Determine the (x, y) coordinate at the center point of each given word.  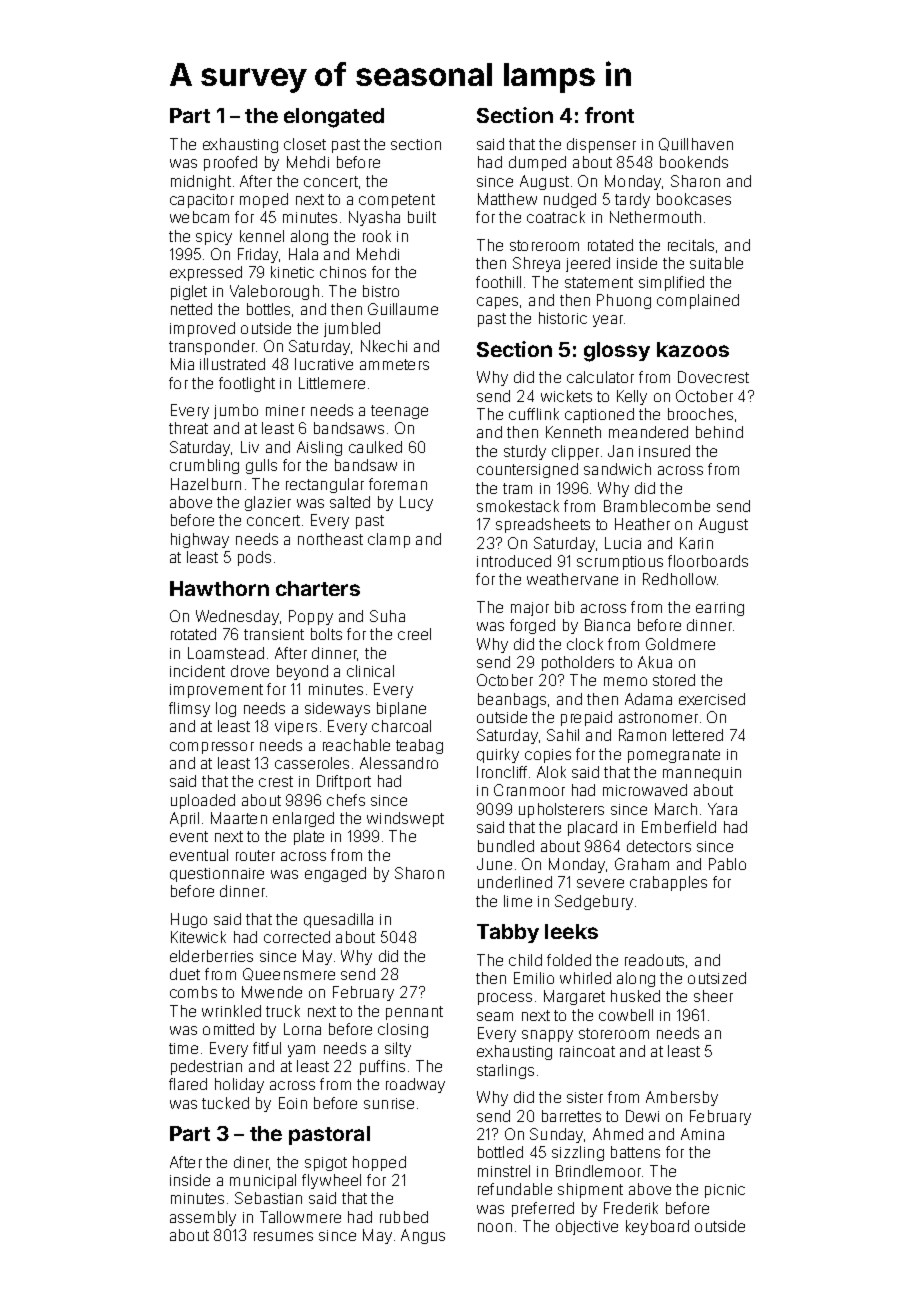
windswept (405, 819)
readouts (654, 960)
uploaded (203, 801)
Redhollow (679, 579)
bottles (268, 309)
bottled (500, 1152)
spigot (326, 1164)
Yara (722, 809)
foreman (398, 484)
